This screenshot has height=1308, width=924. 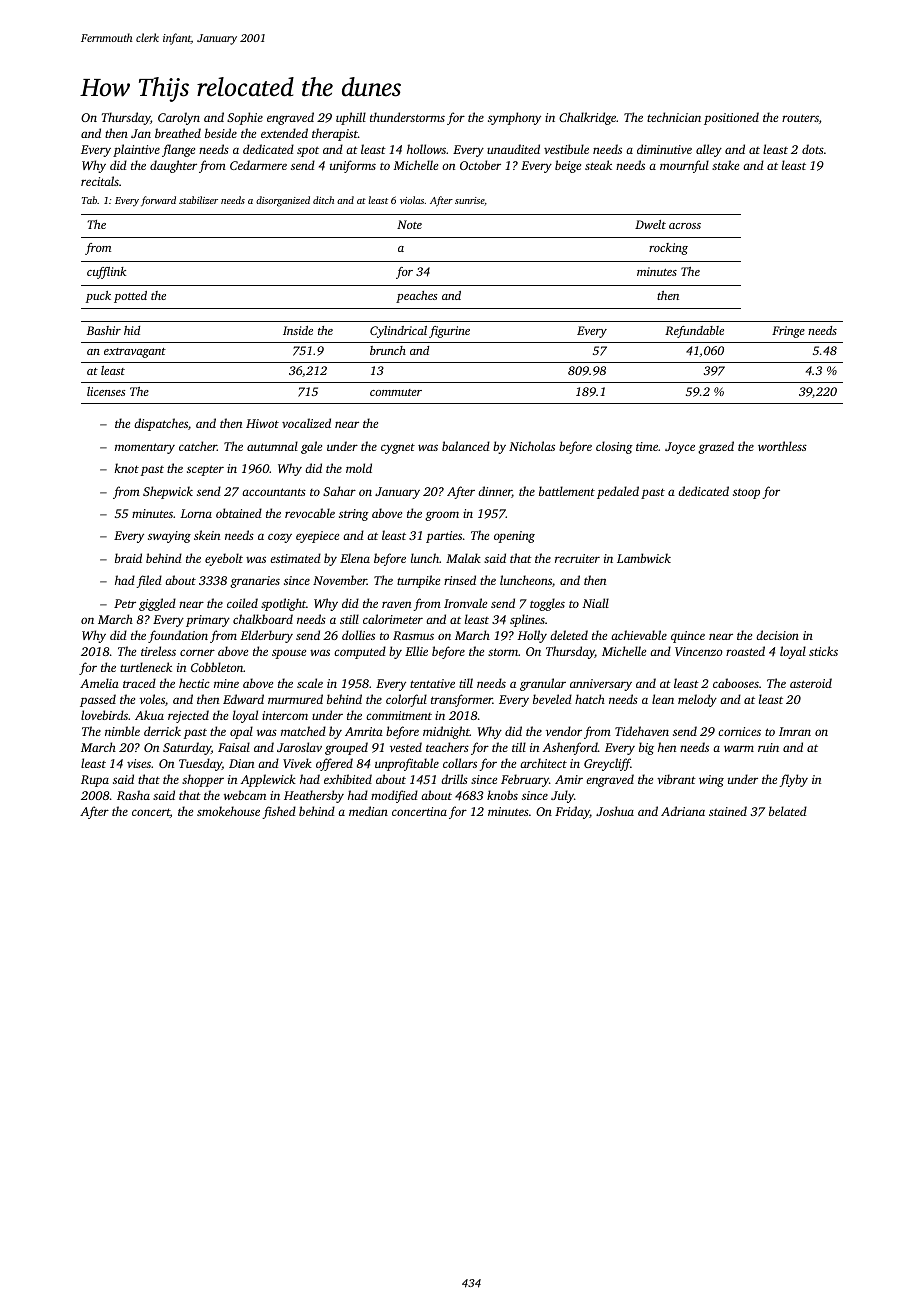 I want to click on Bashir, so click(x=104, y=330).
